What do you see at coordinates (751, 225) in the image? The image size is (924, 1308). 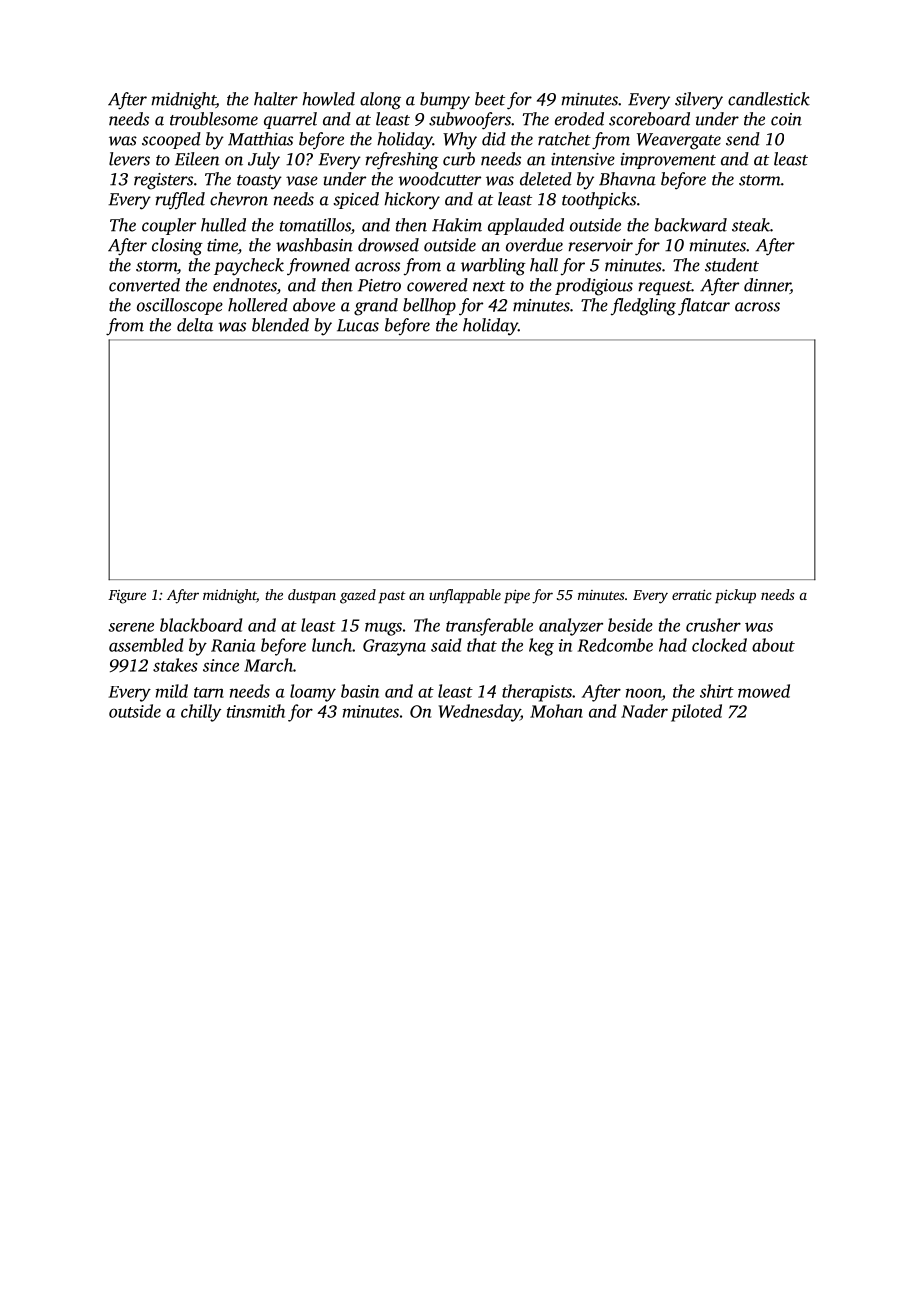 I see `steak` at bounding box center [751, 225].
